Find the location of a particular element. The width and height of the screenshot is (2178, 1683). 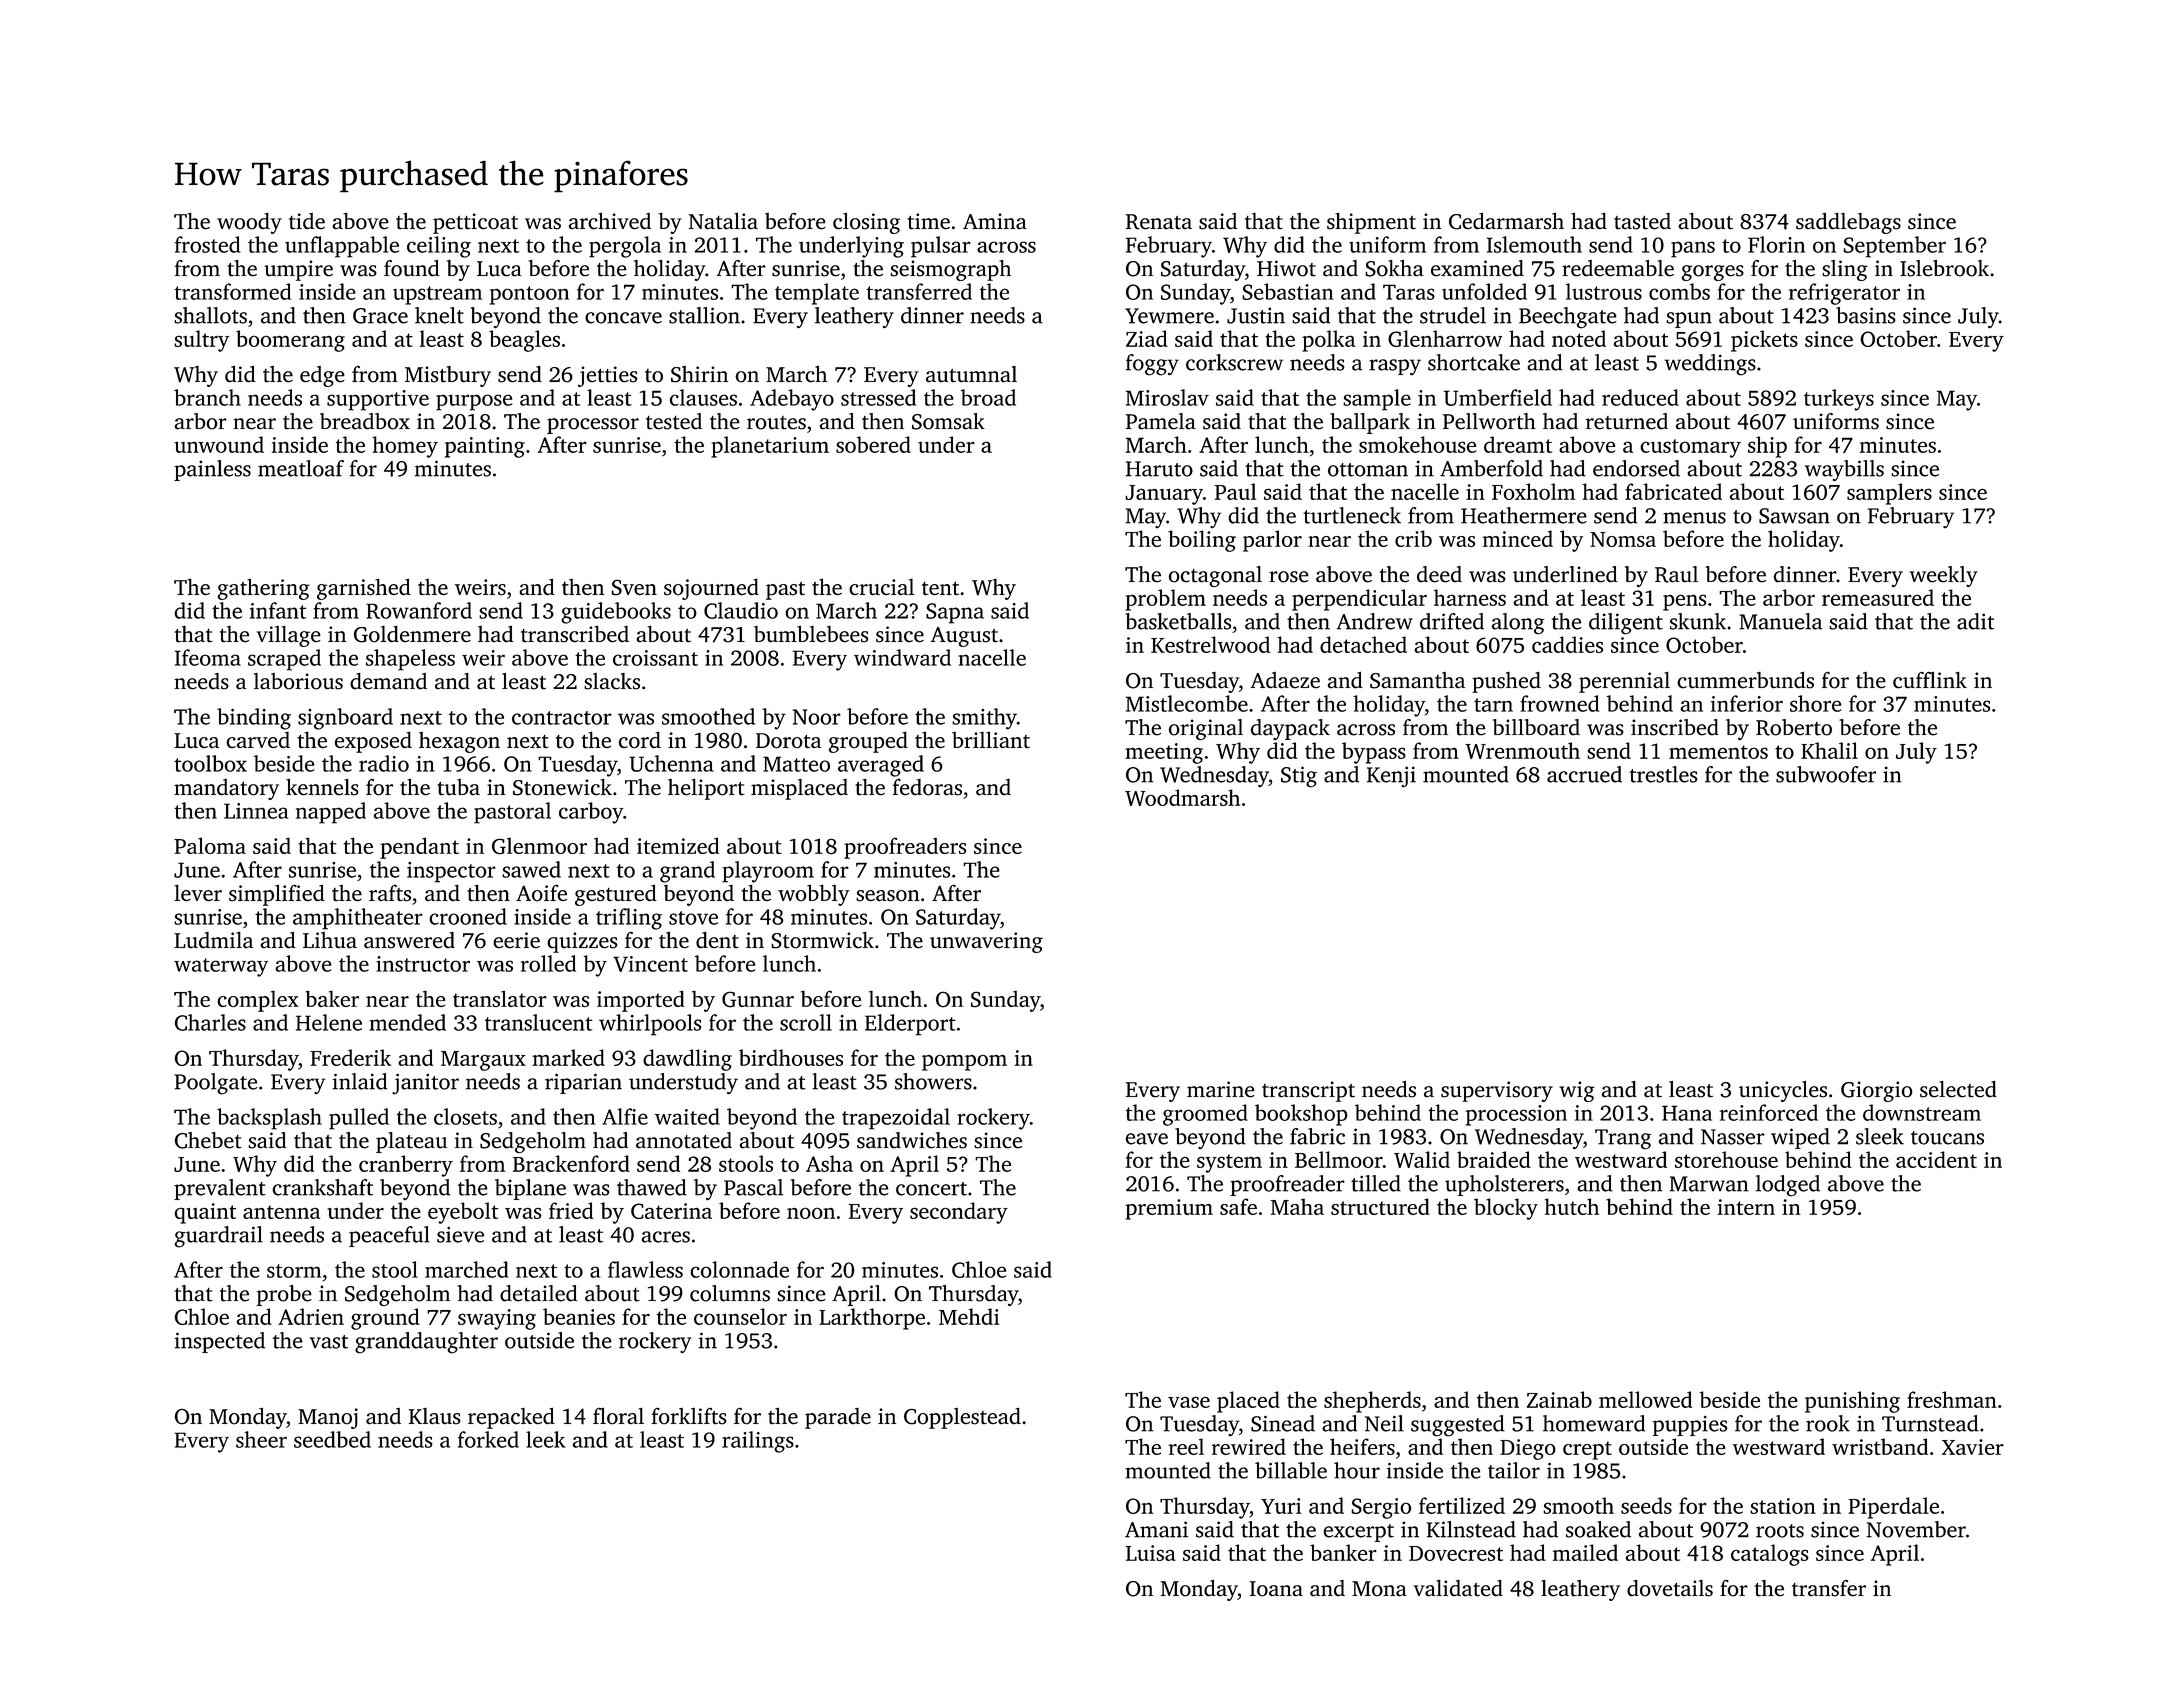

subwoofer is located at coordinates (1826, 774).
